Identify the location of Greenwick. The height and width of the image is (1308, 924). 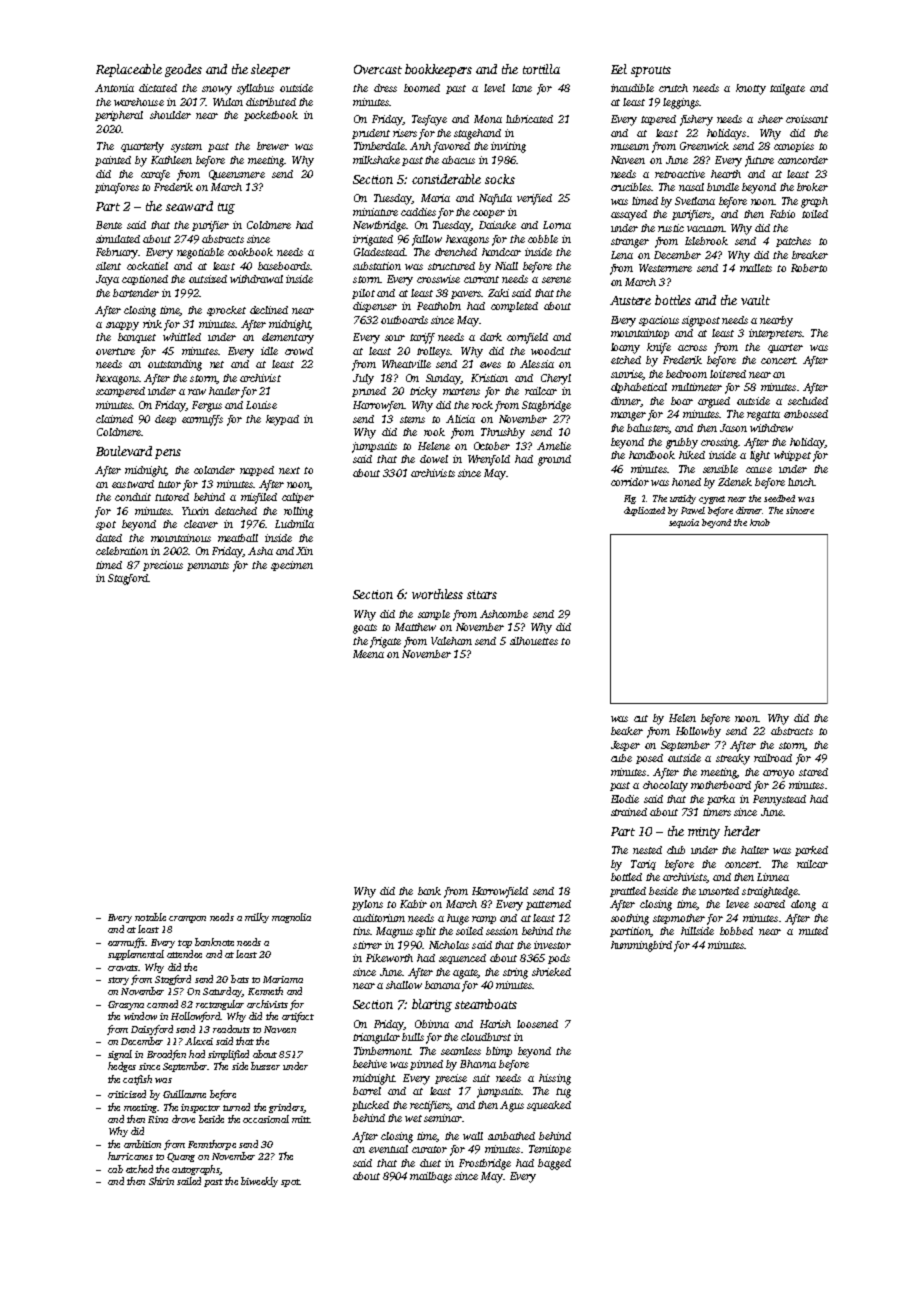
(704, 146).
